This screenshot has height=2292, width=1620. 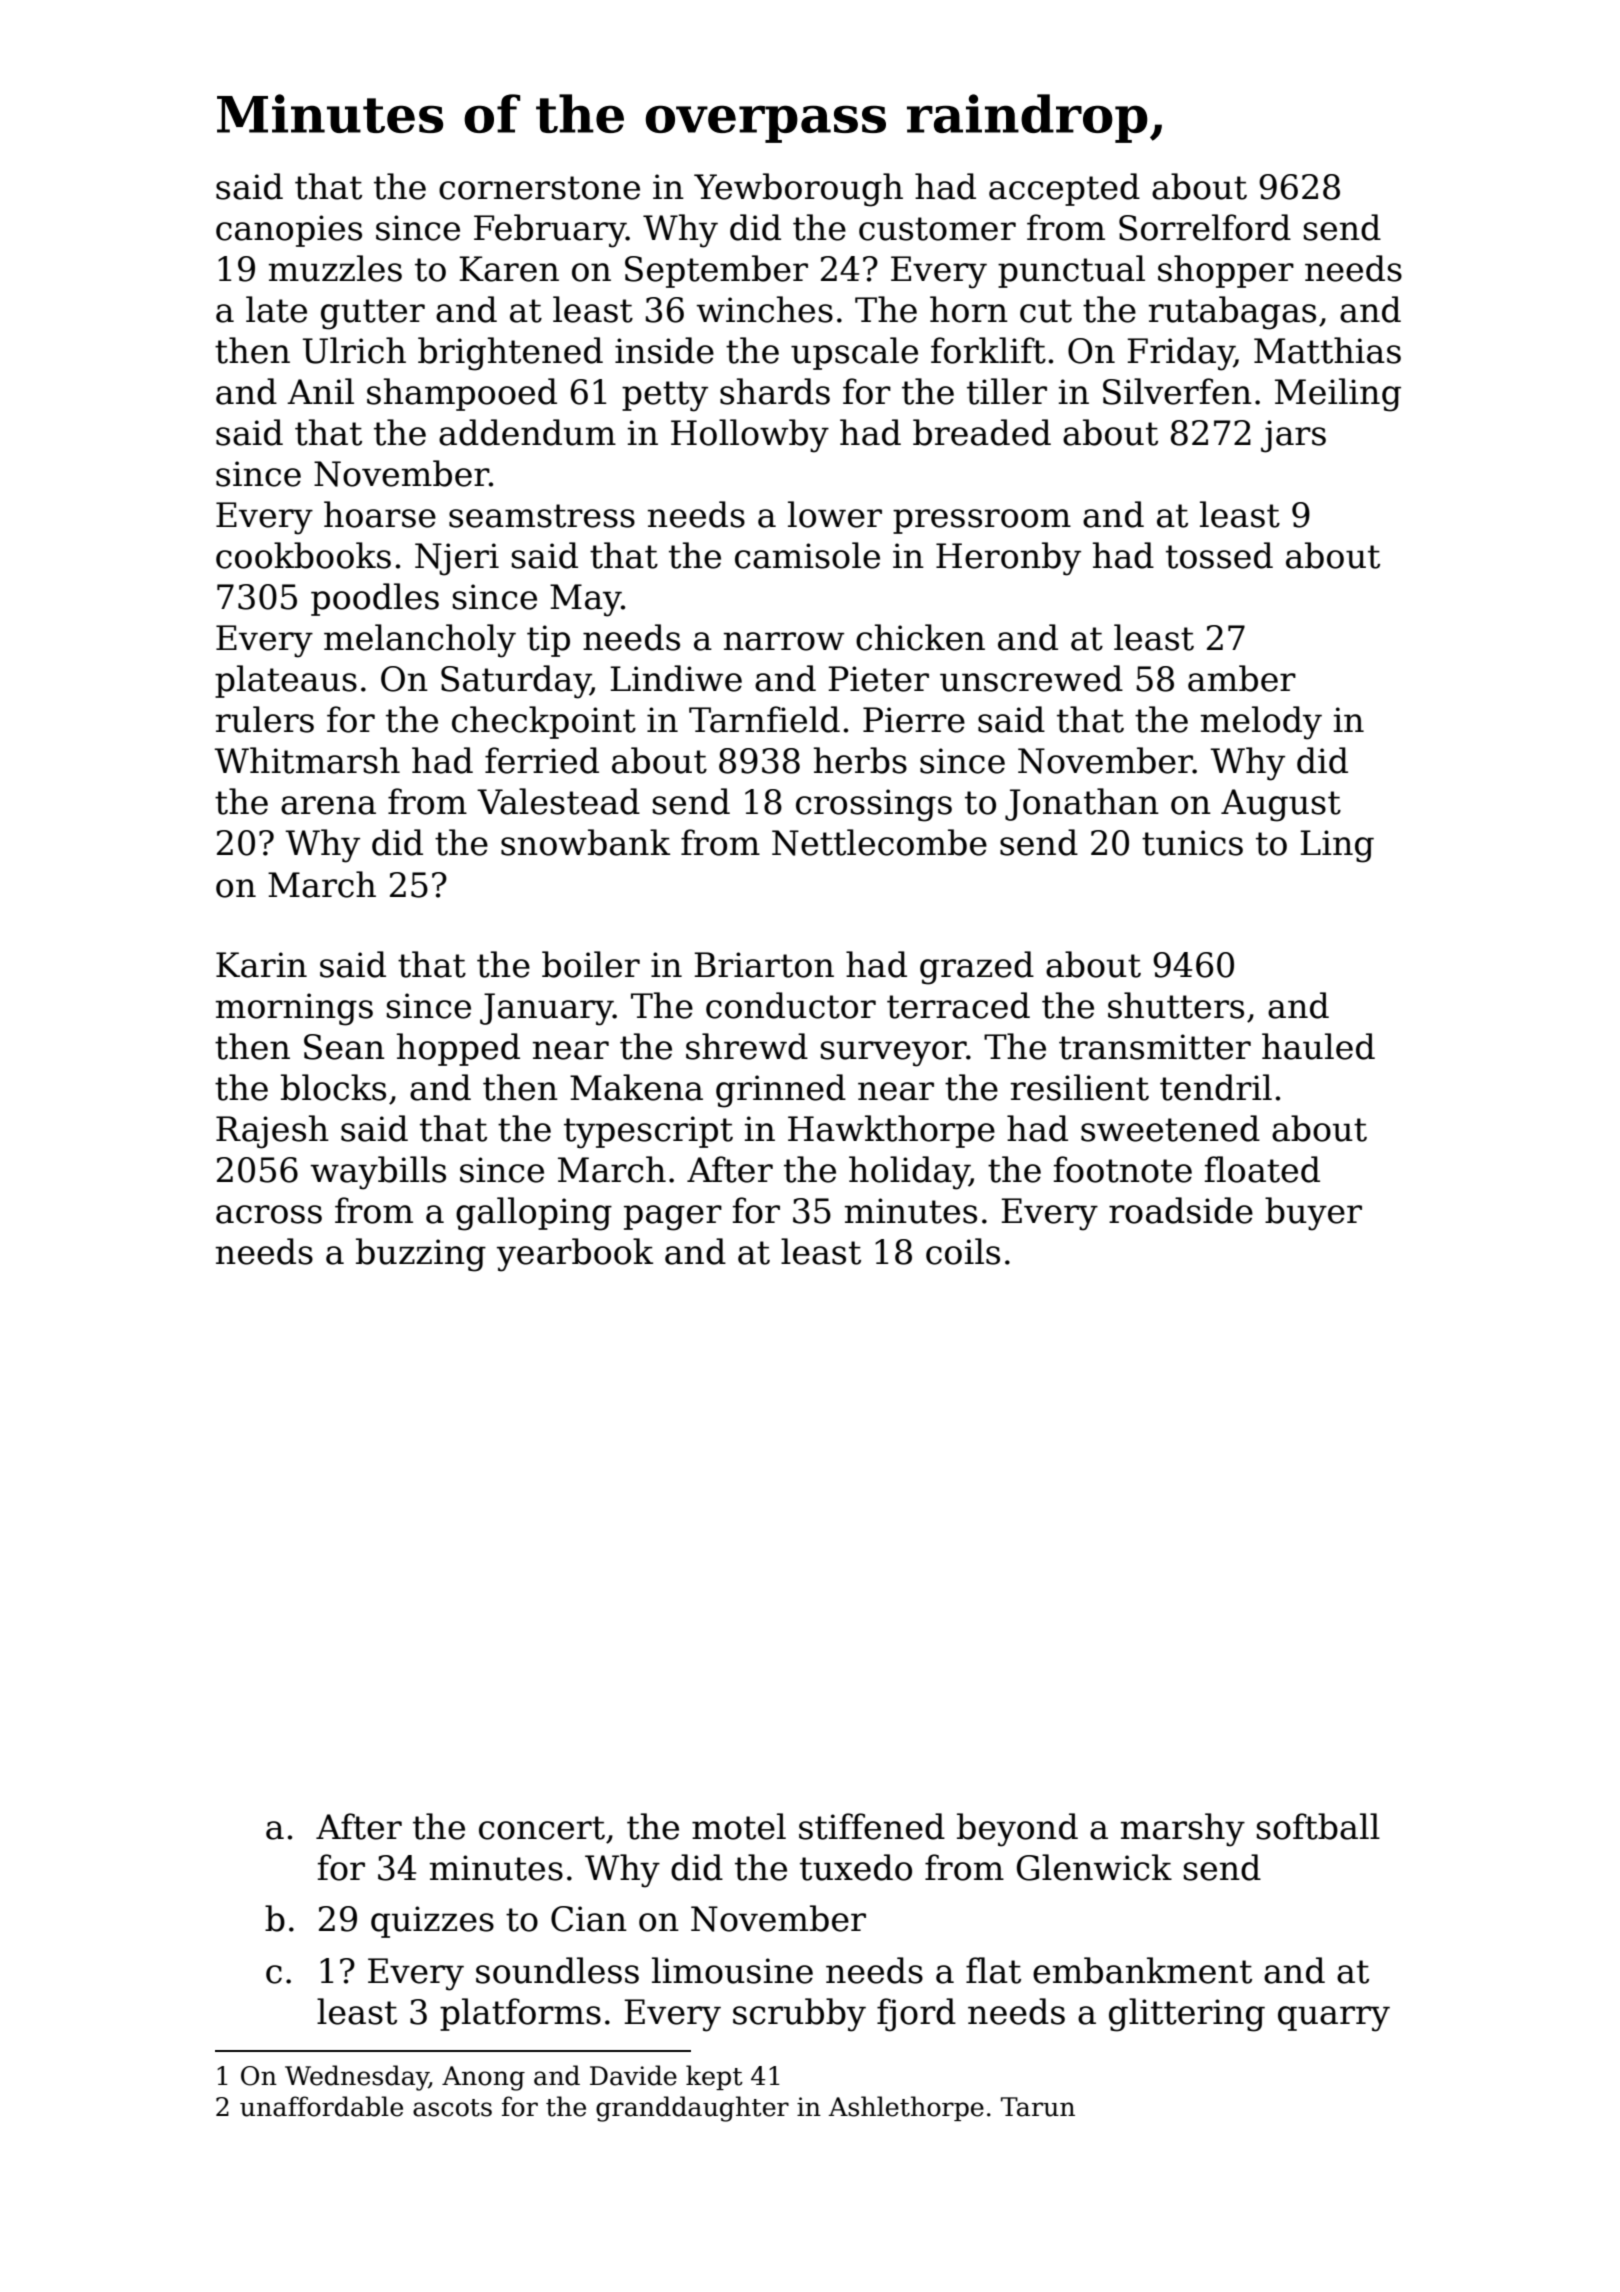 What do you see at coordinates (739, 1826) in the screenshot?
I see `motel` at bounding box center [739, 1826].
